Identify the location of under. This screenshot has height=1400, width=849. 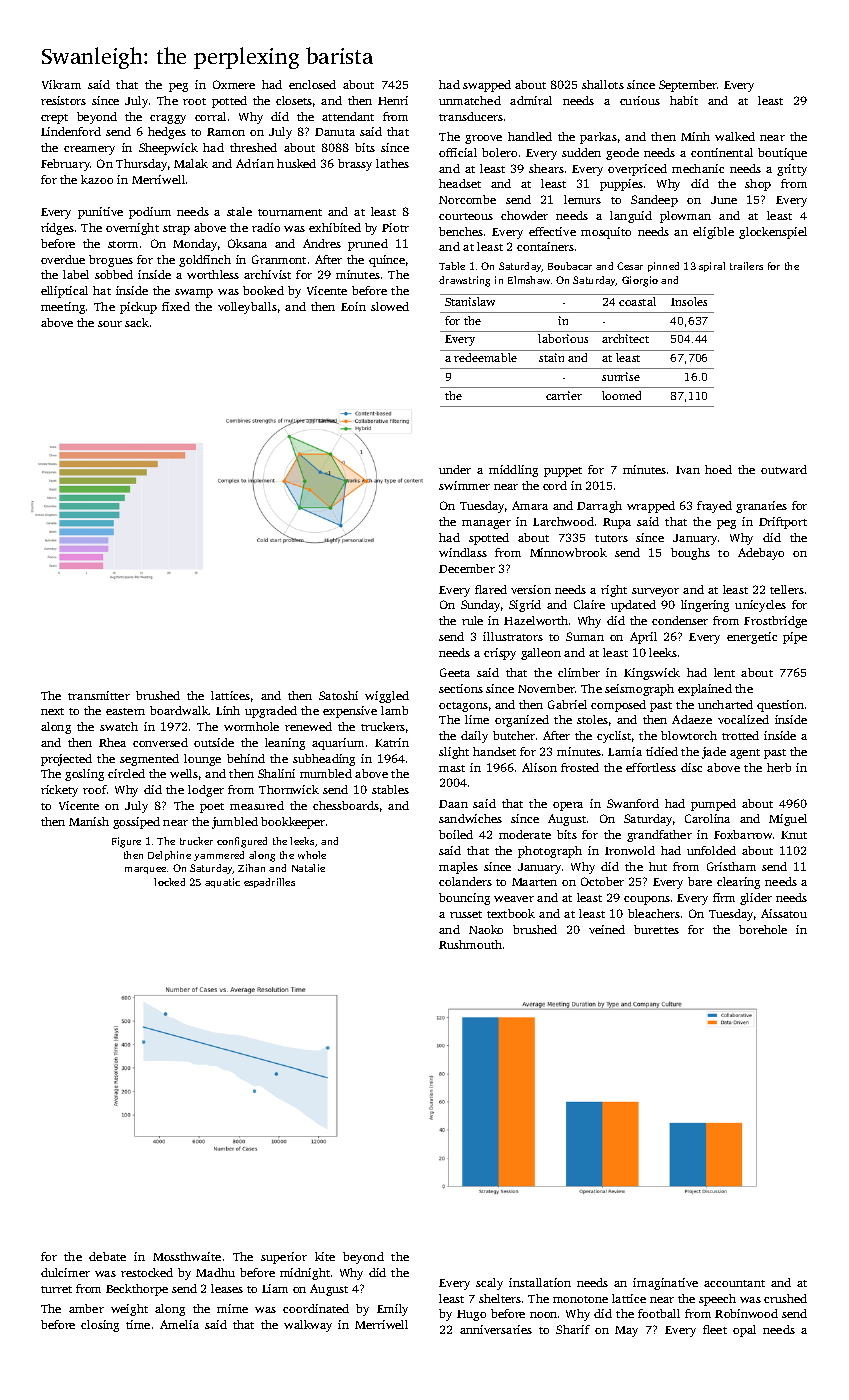
(455, 469).
